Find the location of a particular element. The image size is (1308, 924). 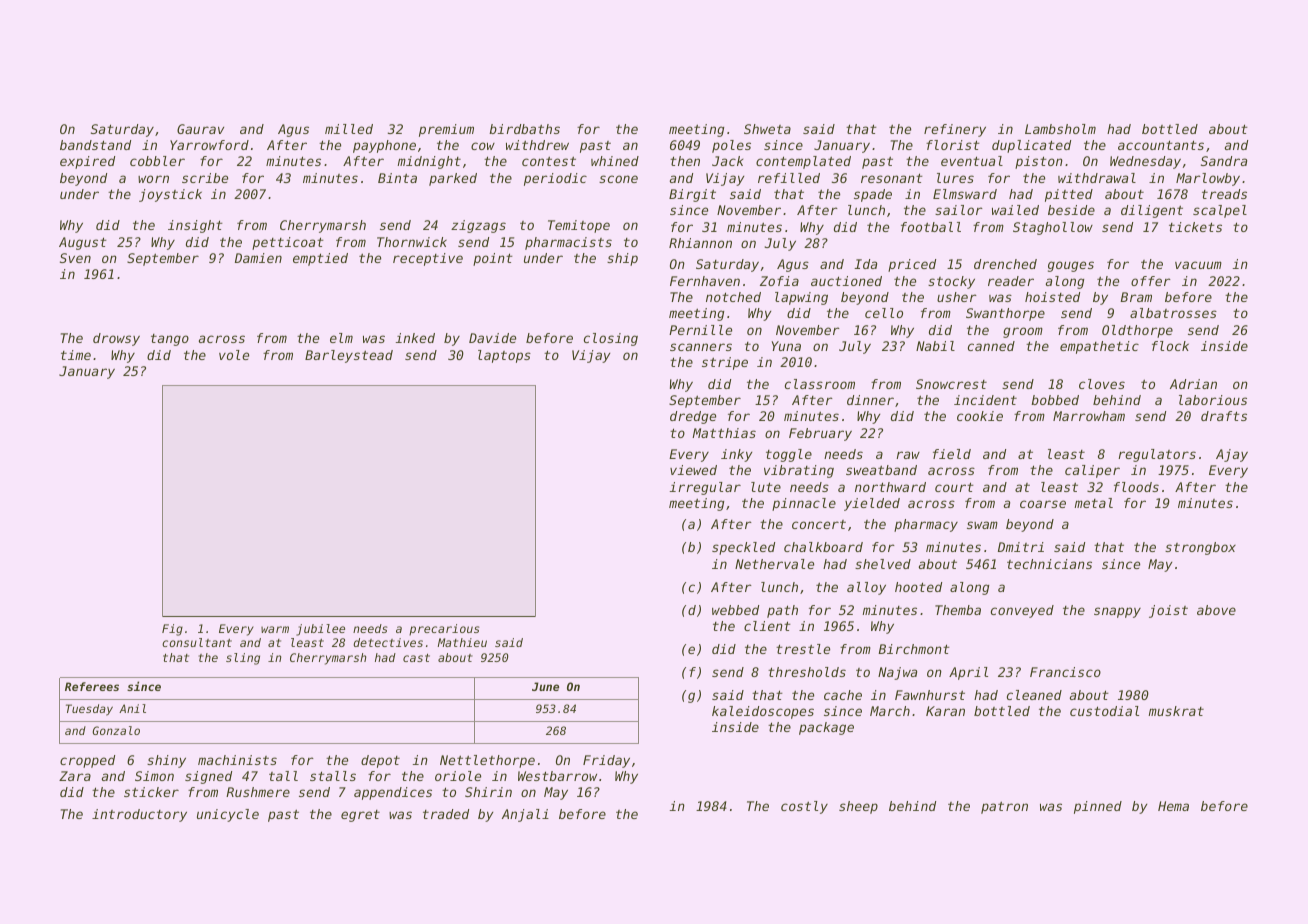

stocky is located at coordinates (951, 282).
